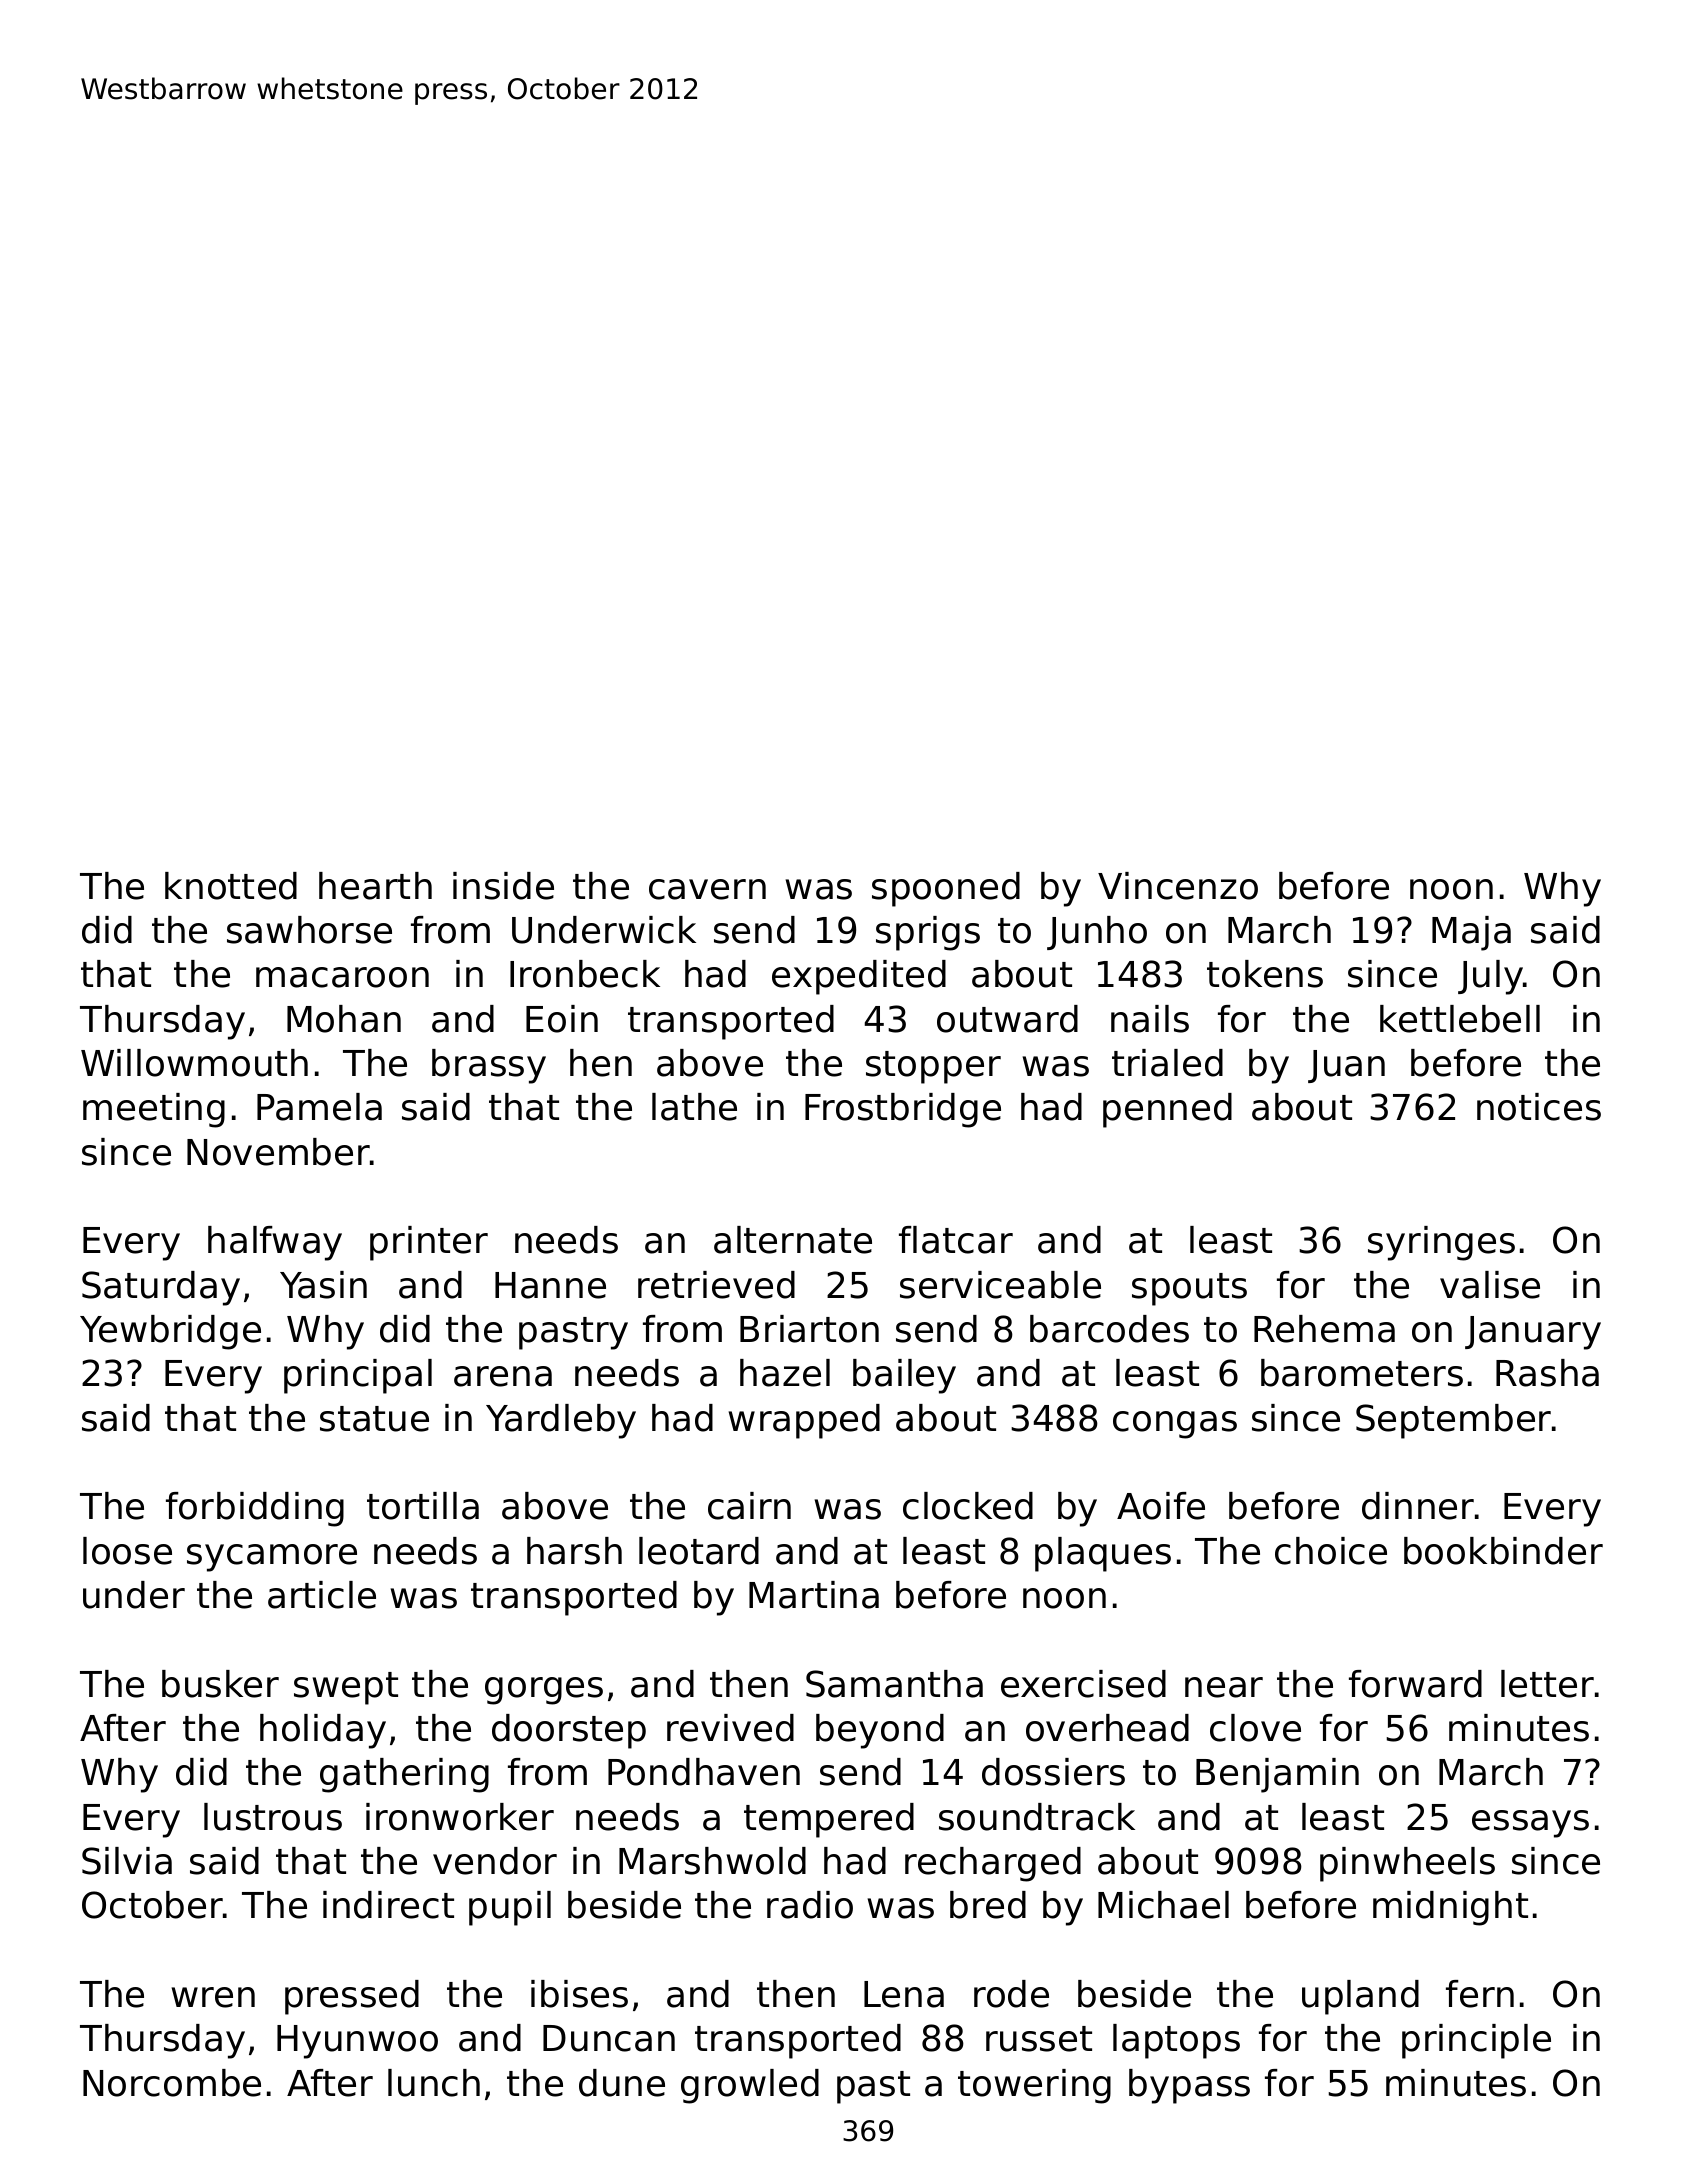 The height and width of the document is (2178, 1683). Describe the element at coordinates (988, 1905) in the document. I see `bred` at that location.
